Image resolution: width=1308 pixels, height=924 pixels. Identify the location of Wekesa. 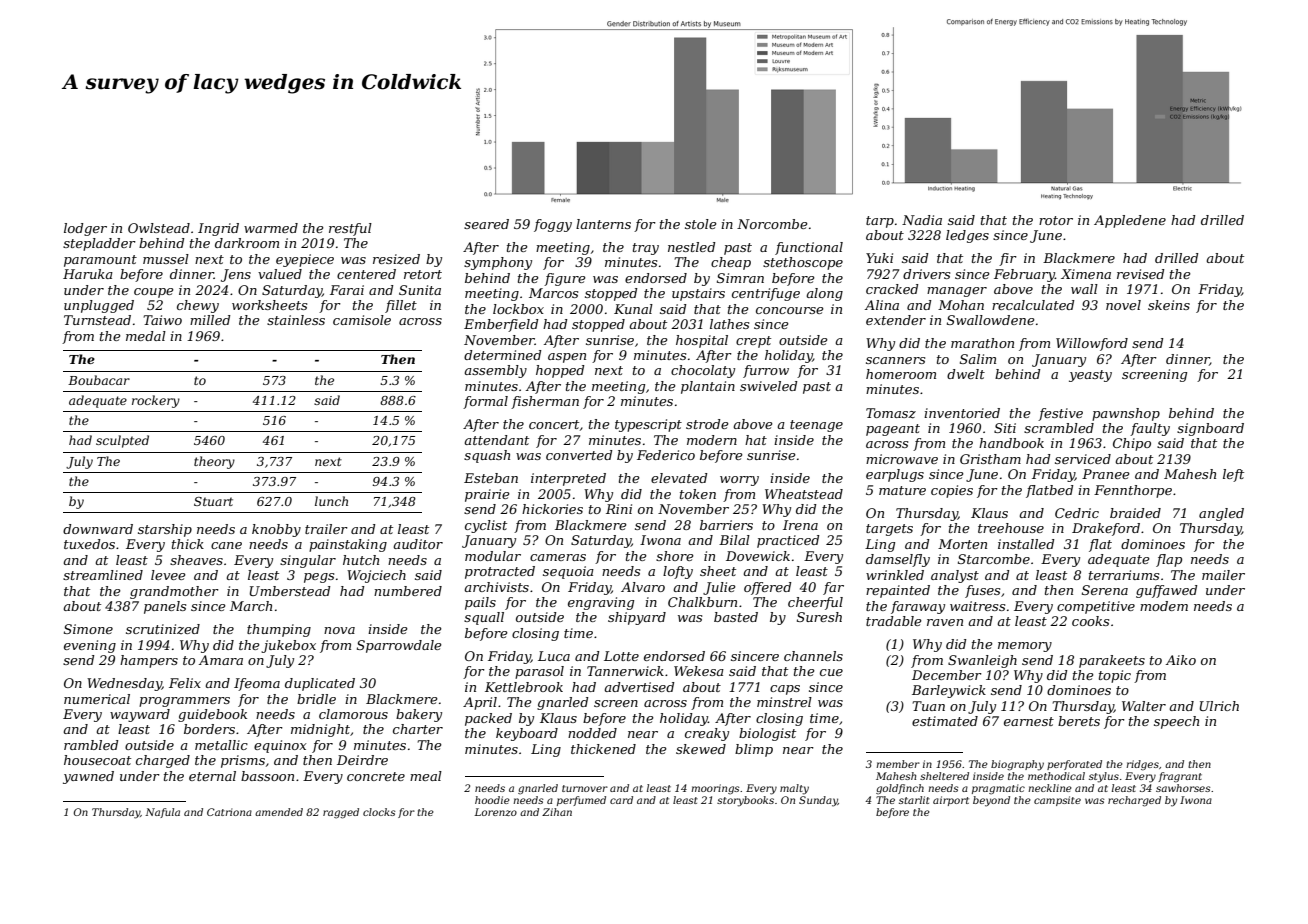
(699, 671).
